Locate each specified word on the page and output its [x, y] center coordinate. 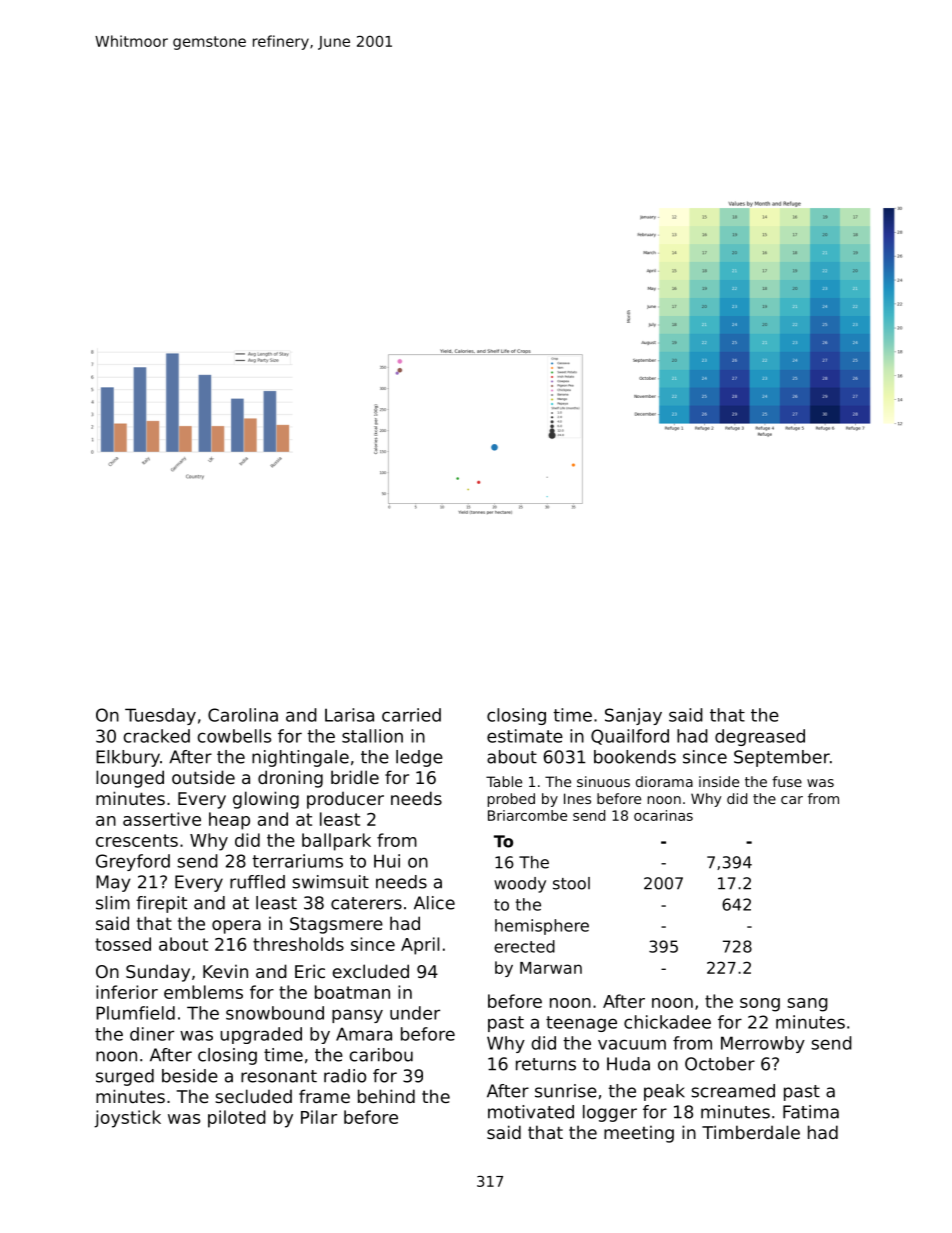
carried [411, 715]
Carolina [243, 715]
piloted [237, 1119]
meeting [639, 1134]
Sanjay [633, 716]
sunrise [566, 1091]
